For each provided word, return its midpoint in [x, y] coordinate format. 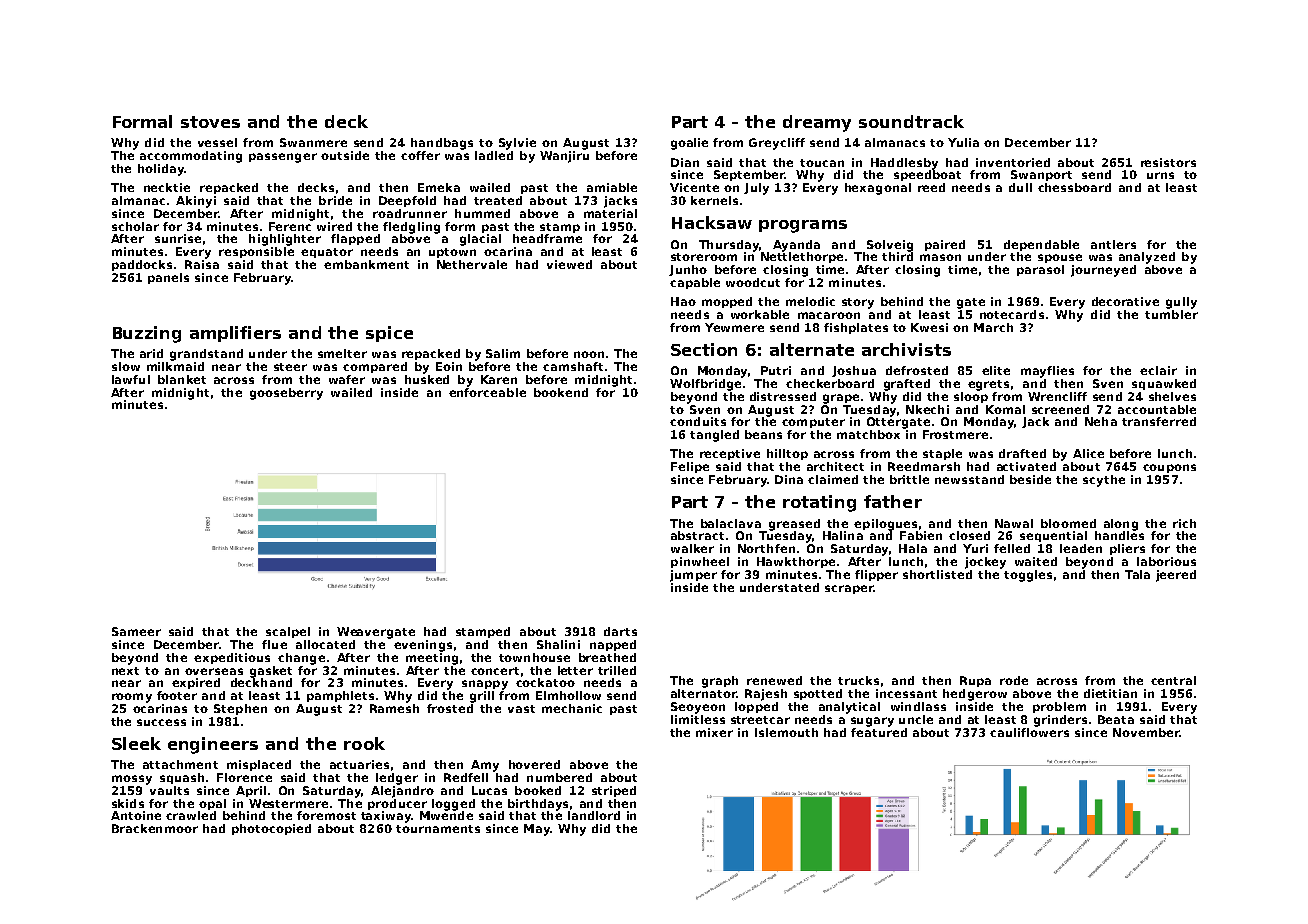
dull [1020, 187]
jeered [1176, 576]
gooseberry [286, 394]
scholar [135, 226]
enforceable [487, 392]
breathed [607, 657]
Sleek [136, 743]
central [1173, 680]
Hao [683, 301]
